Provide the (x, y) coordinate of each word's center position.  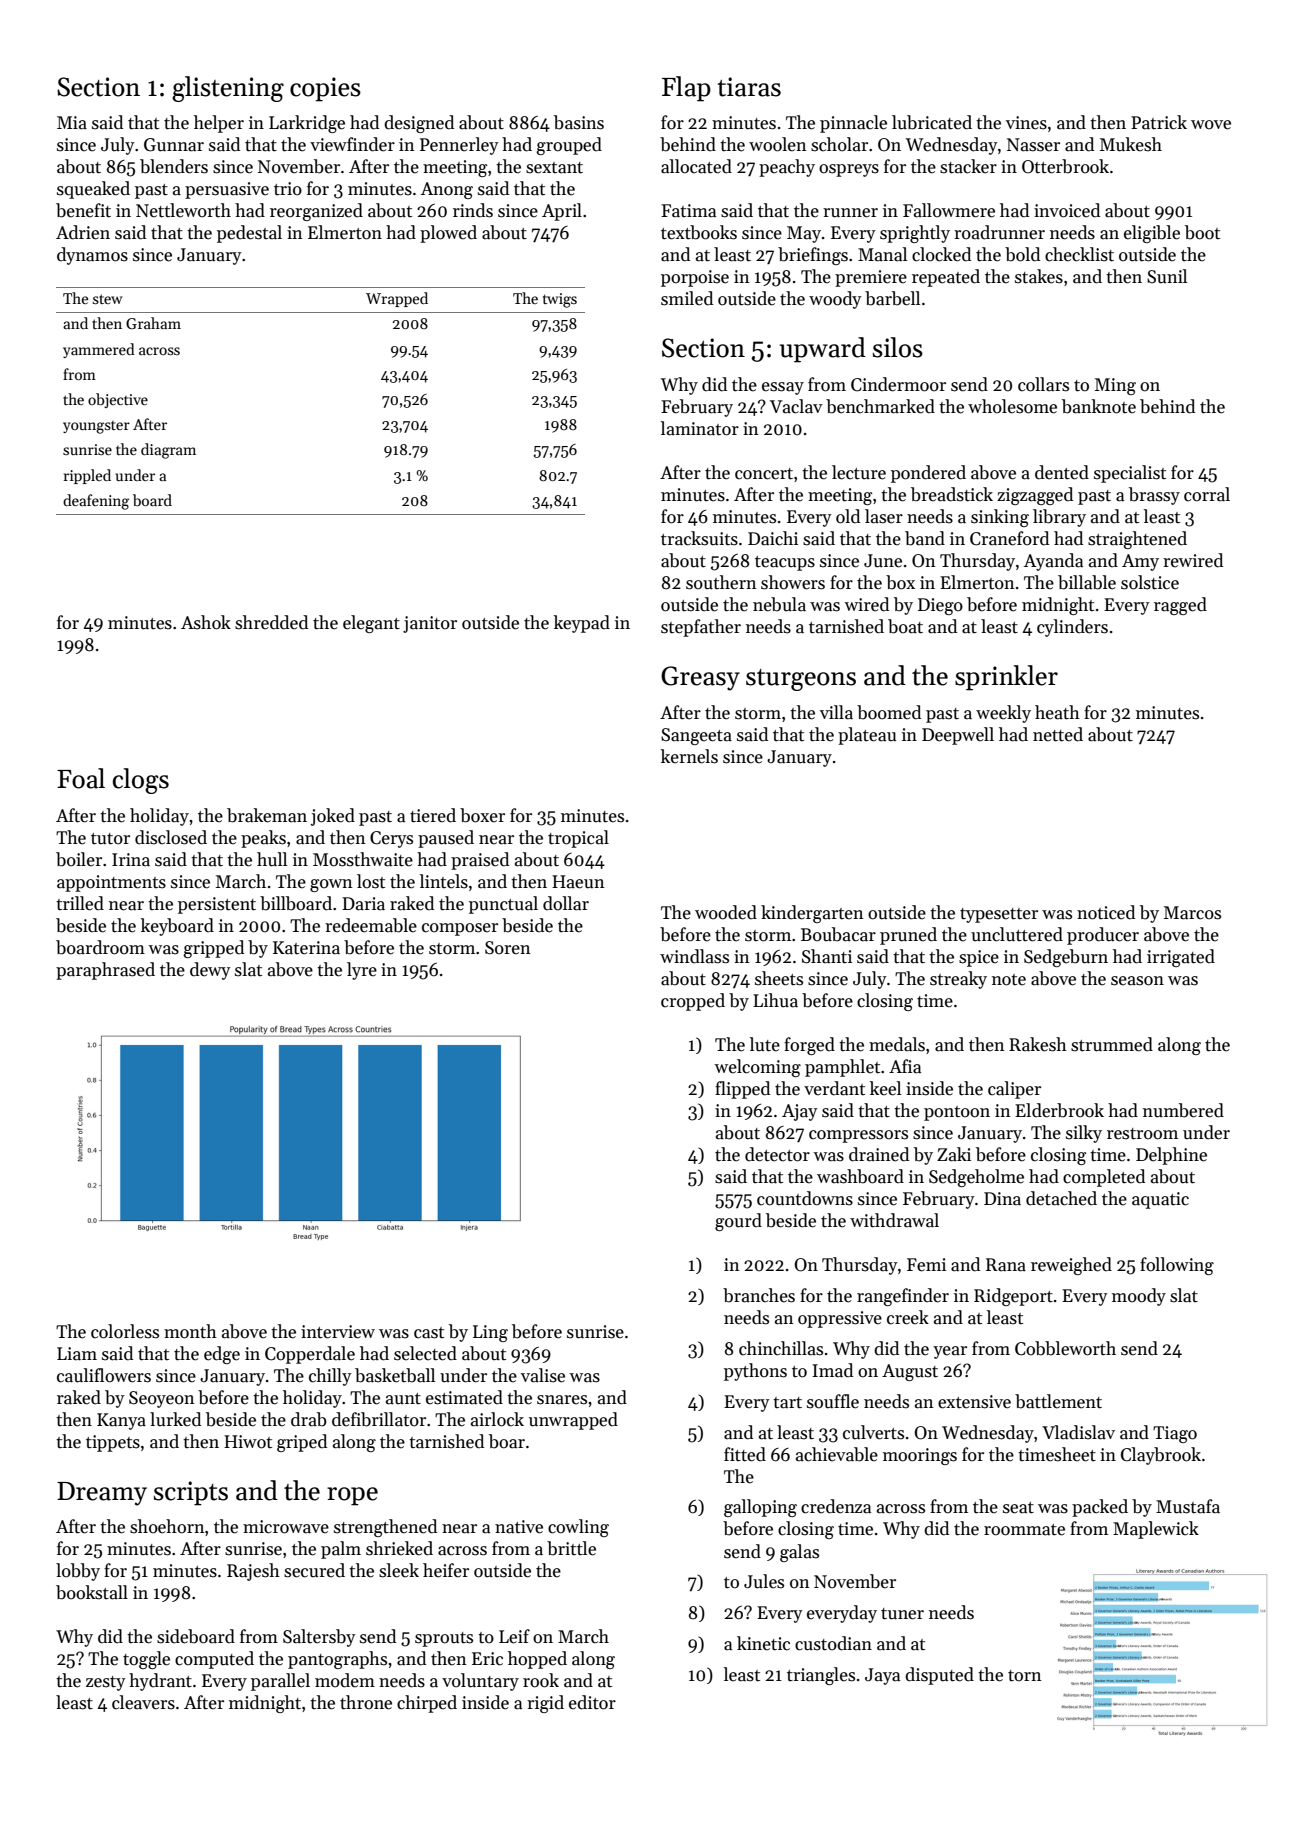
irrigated (1181, 958)
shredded (271, 622)
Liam (77, 1354)
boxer (482, 815)
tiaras (749, 87)
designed (419, 124)
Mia (72, 123)
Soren (508, 948)
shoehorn (167, 1526)
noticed (1106, 912)
